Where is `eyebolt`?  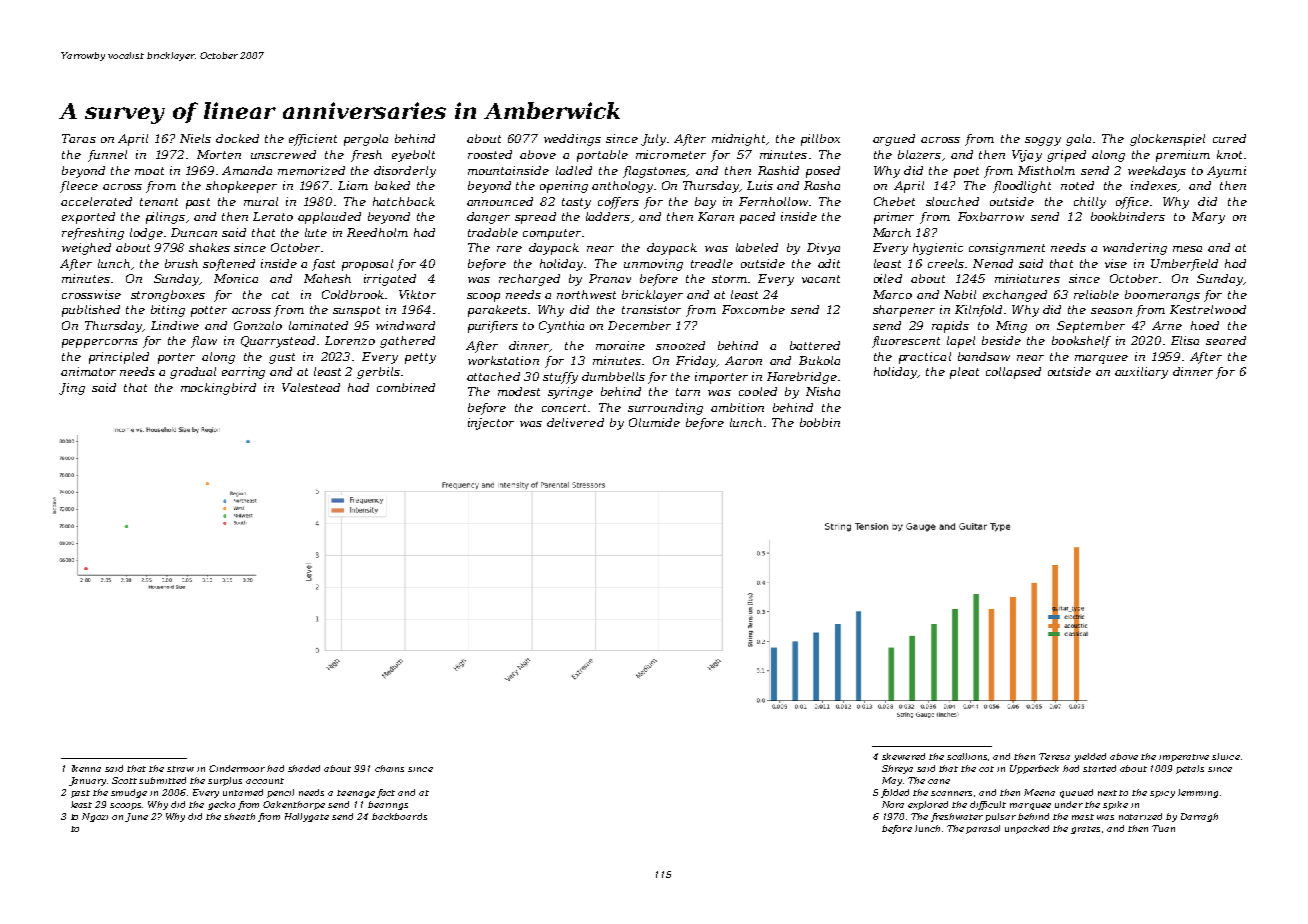 eyebolt is located at coordinates (413, 156).
